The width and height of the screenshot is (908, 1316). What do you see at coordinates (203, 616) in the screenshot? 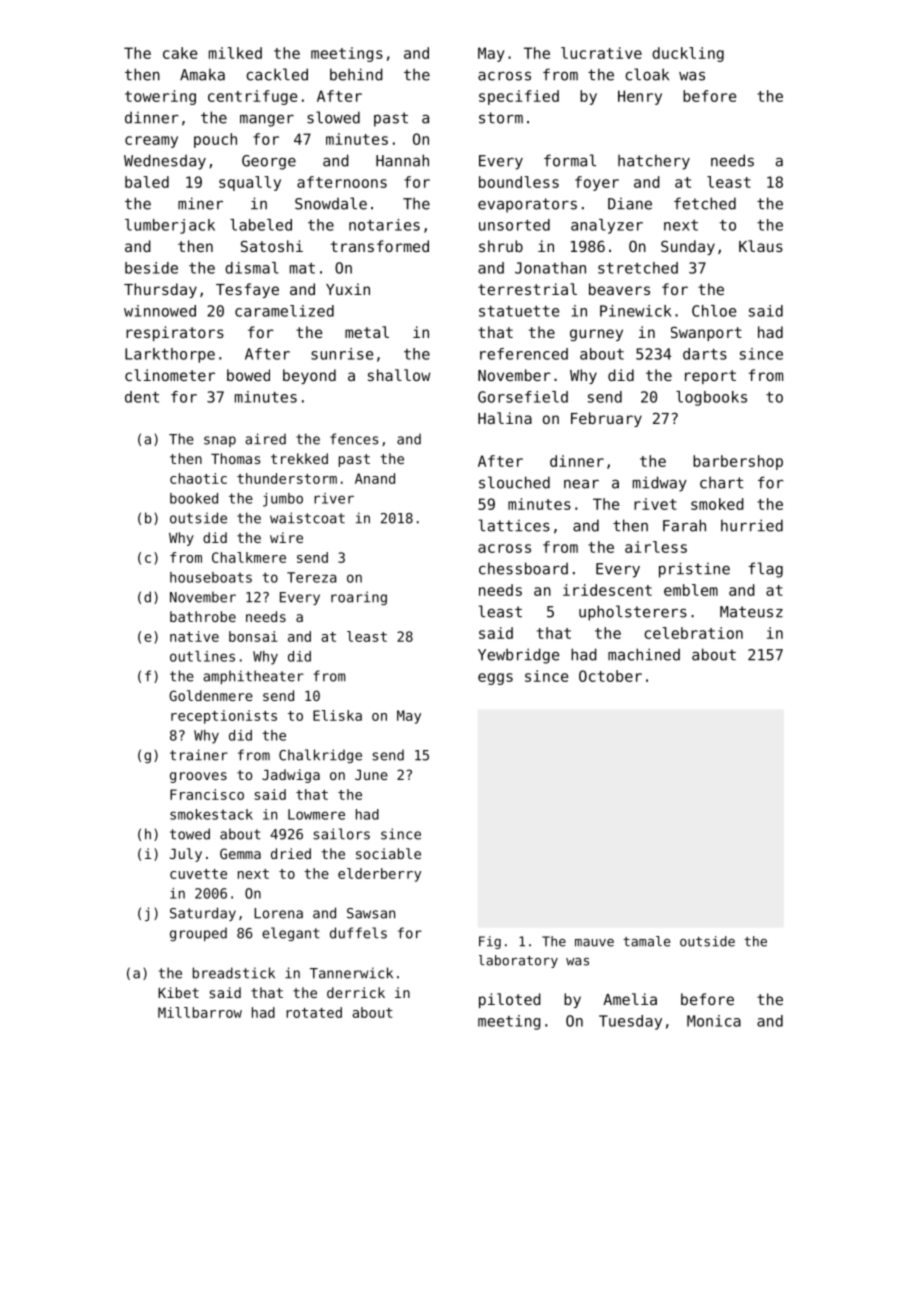
I see `bathrobe` at bounding box center [203, 616].
